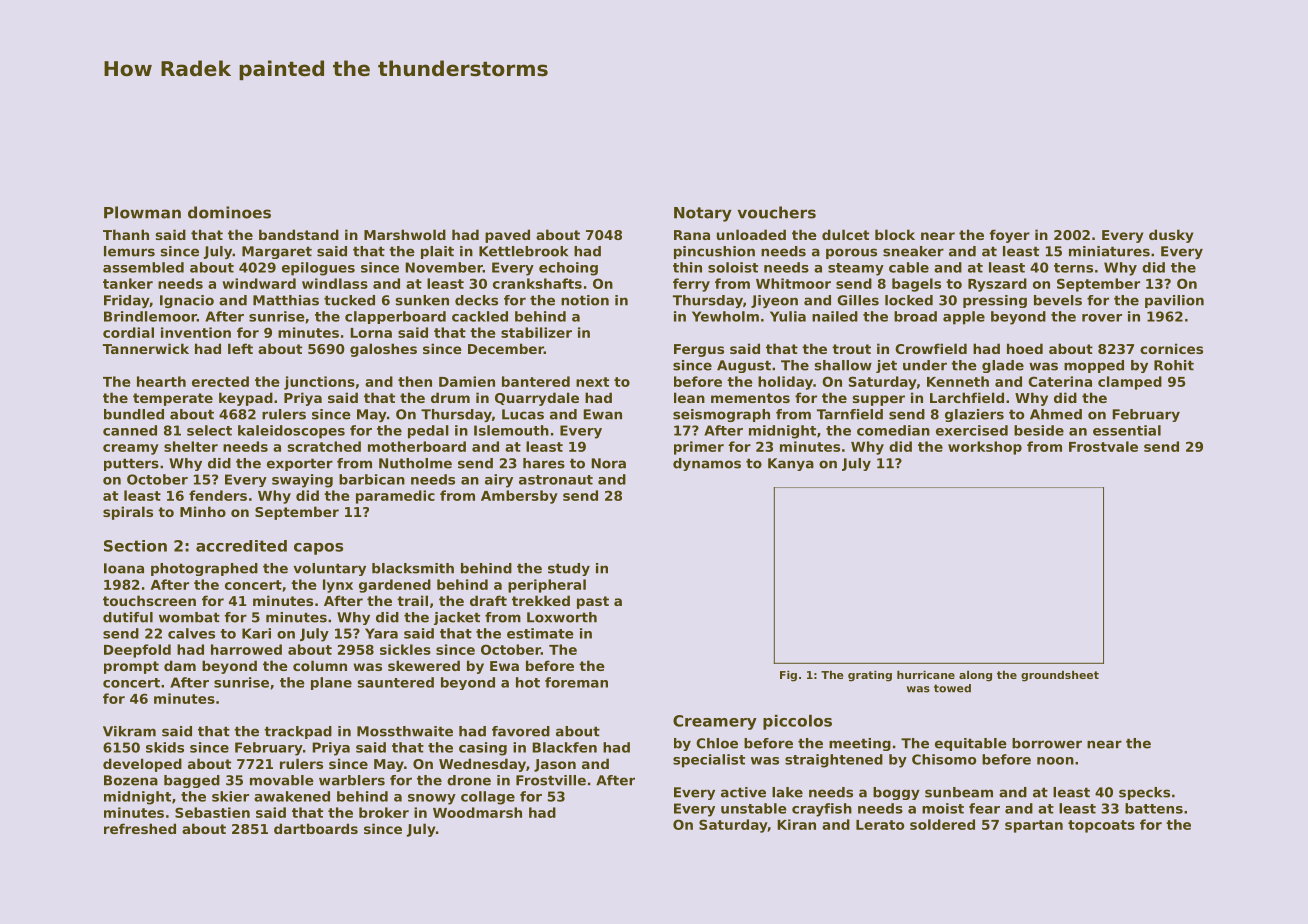 This screenshot has width=1308, height=924. I want to click on junctions, so click(319, 383).
